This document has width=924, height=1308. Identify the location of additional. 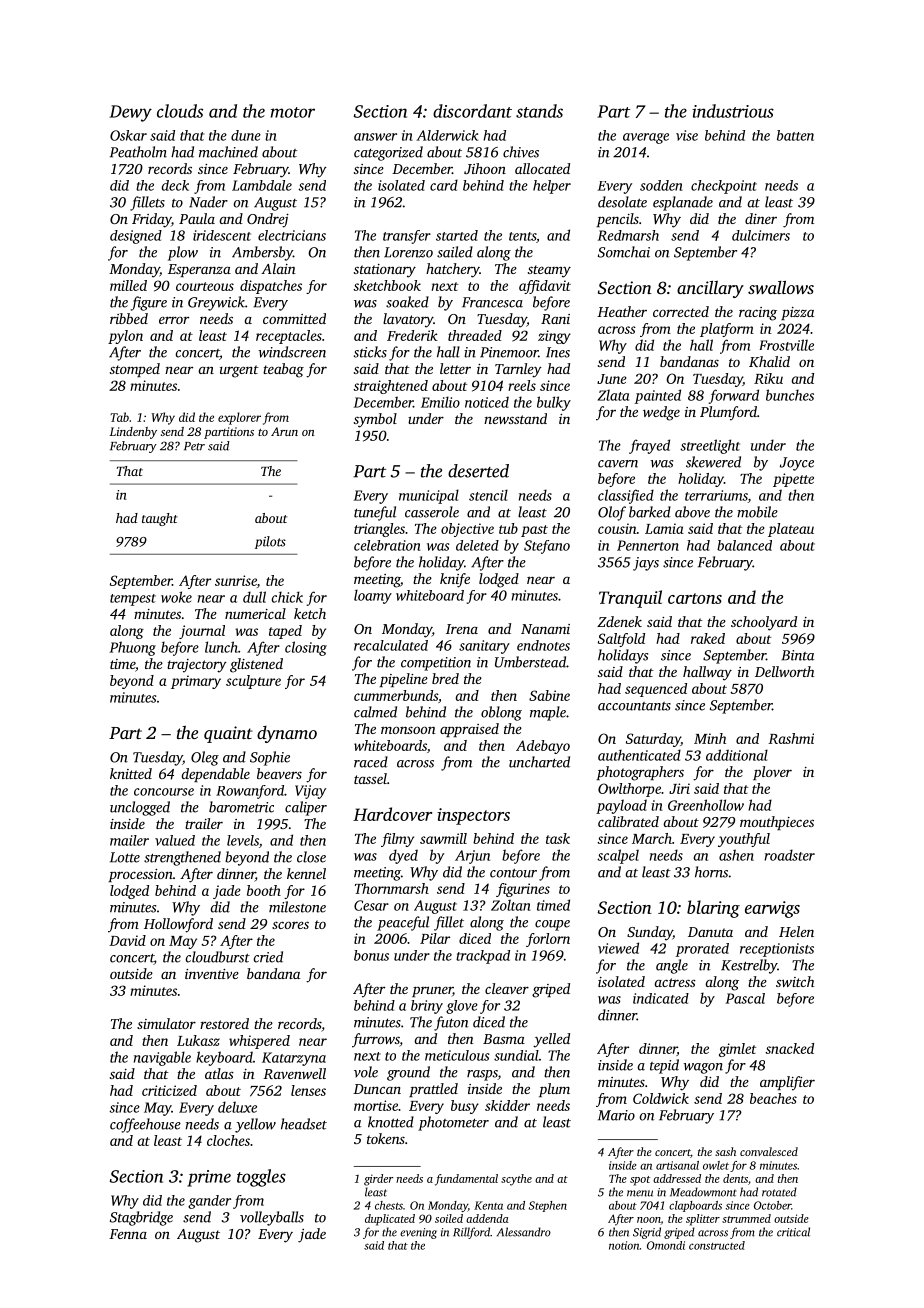
(737, 755).
